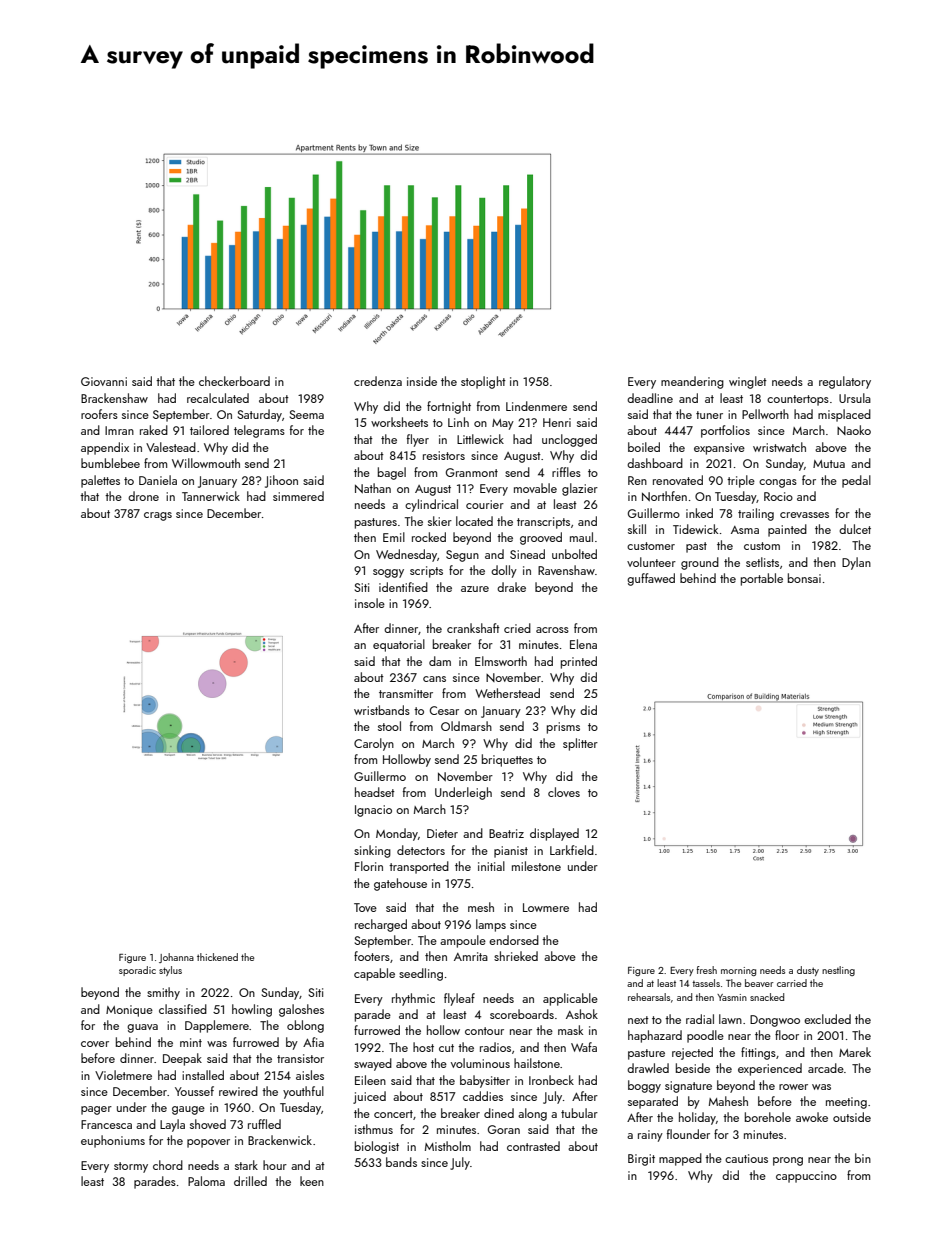 This image has width=952, height=1233. I want to click on Pellworth, so click(765, 414).
